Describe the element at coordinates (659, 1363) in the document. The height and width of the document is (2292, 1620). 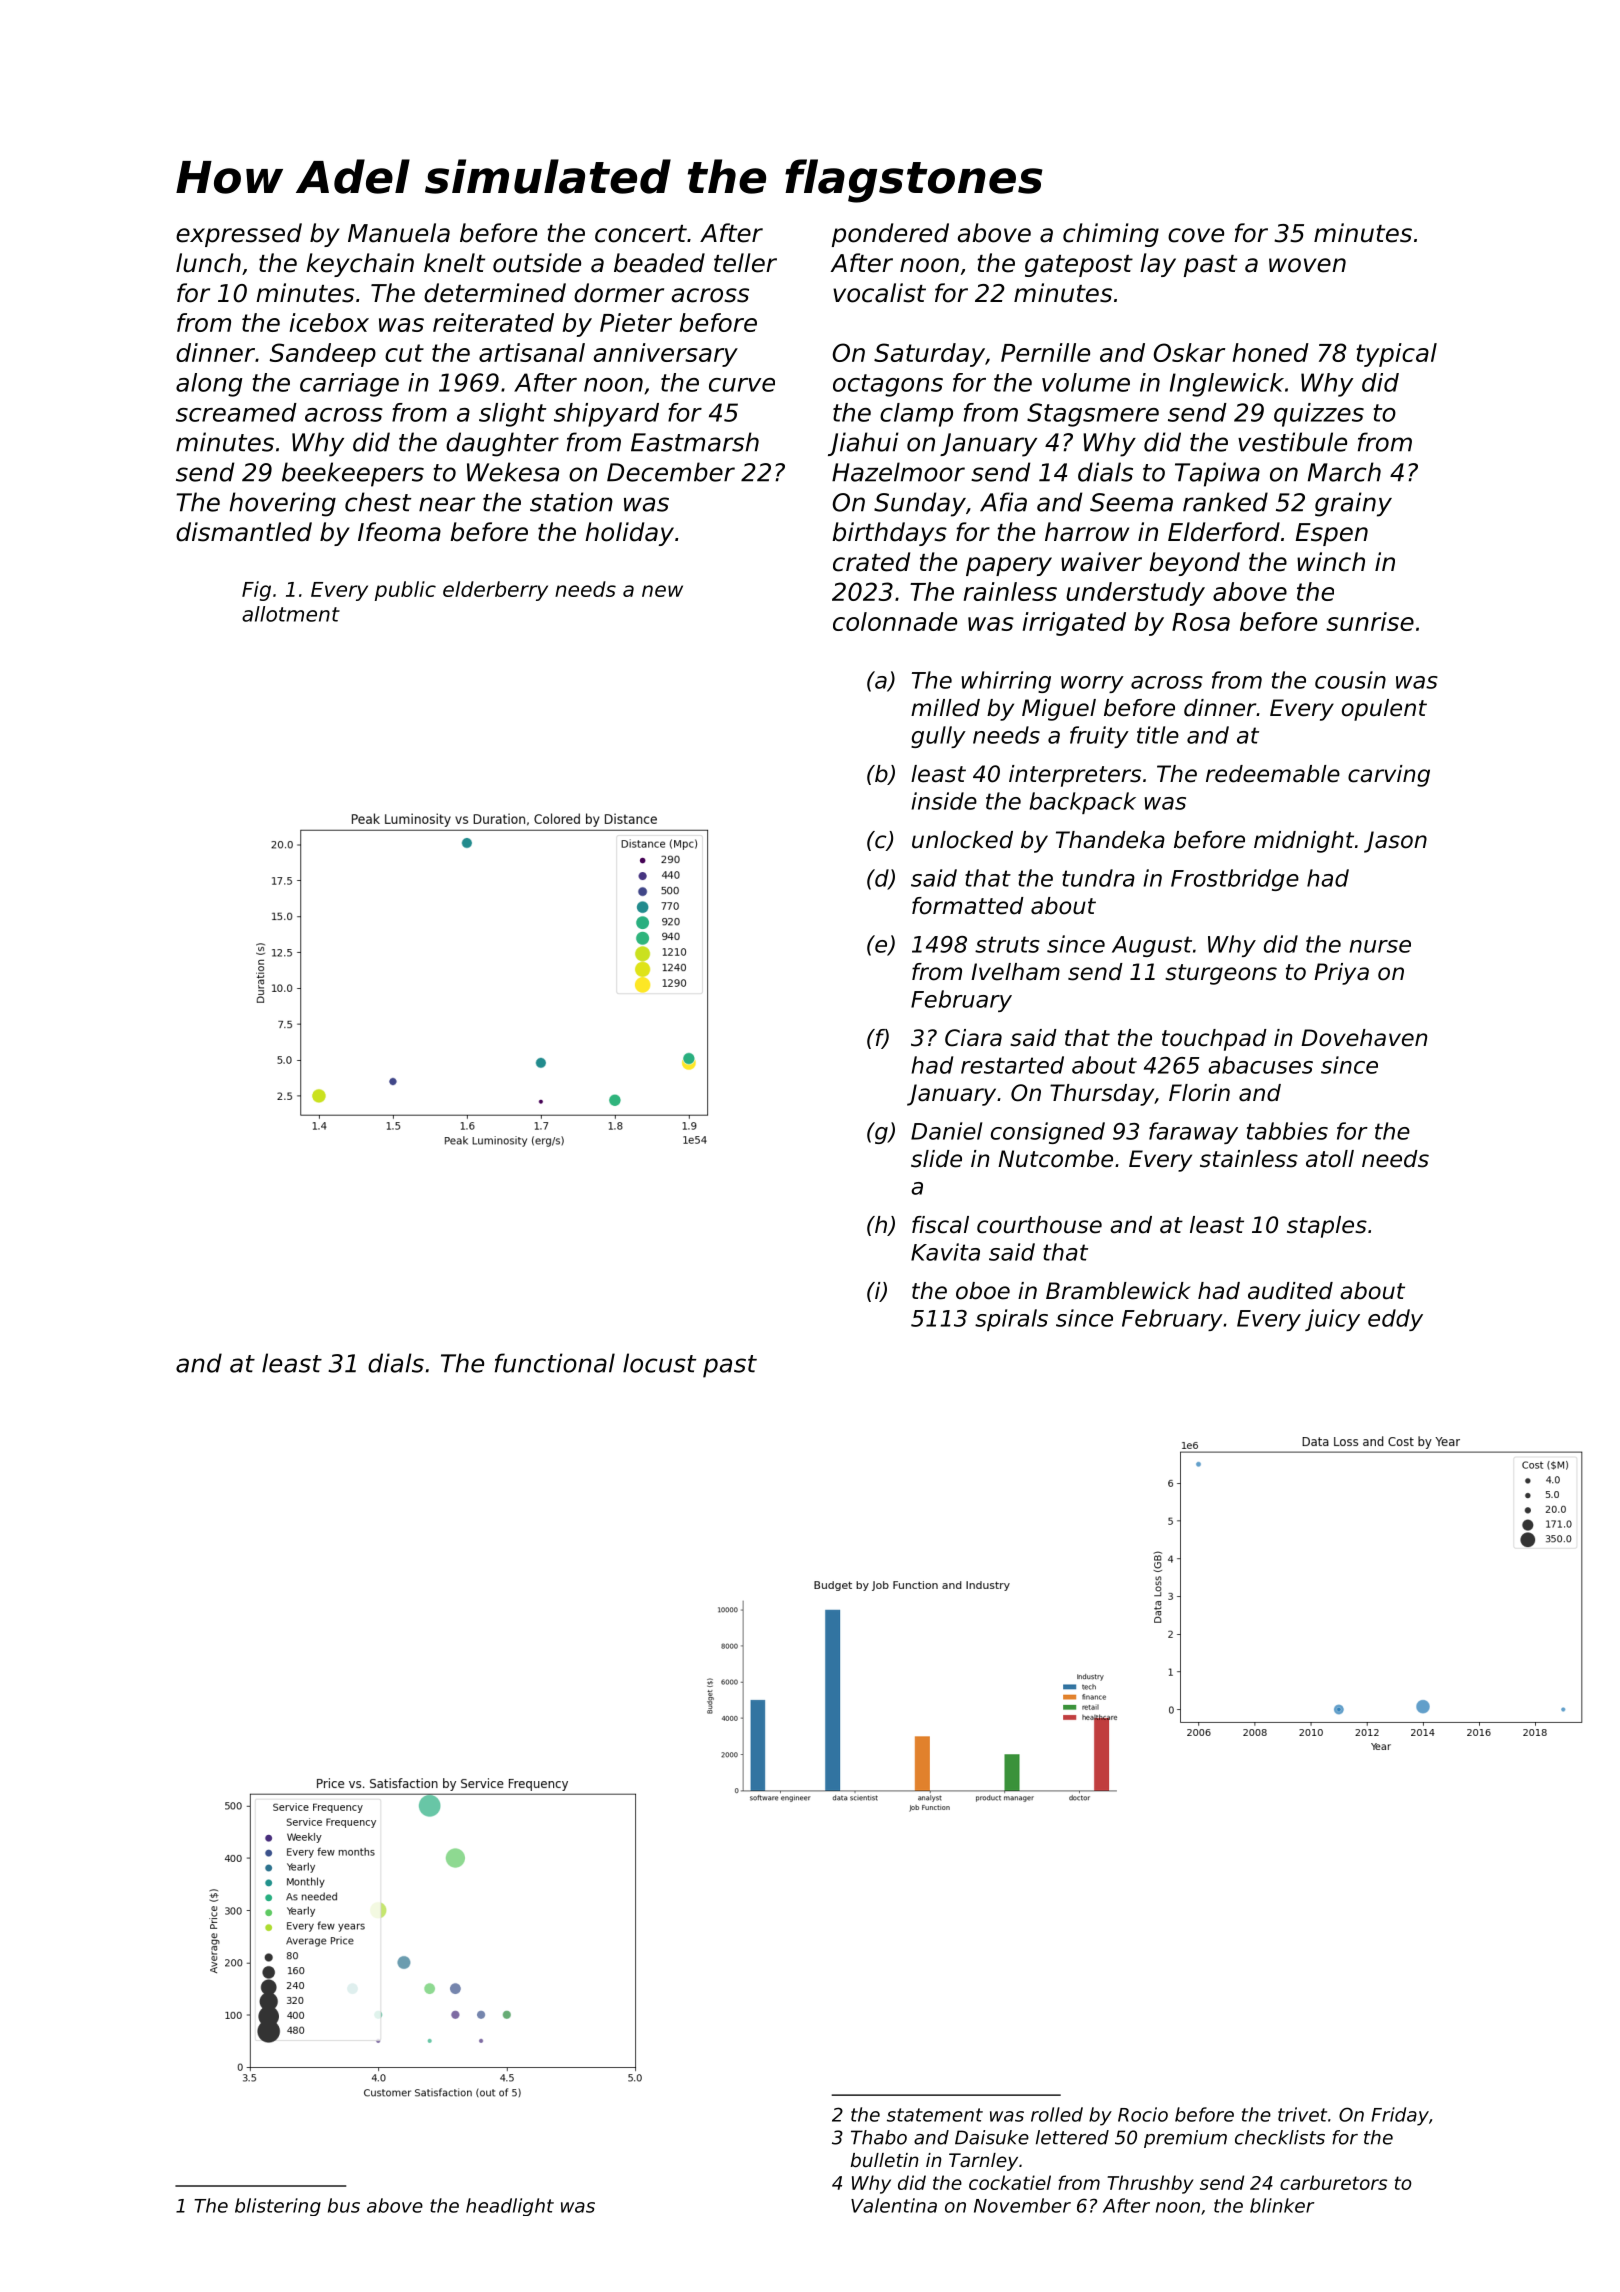
I see `locust` at that location.
